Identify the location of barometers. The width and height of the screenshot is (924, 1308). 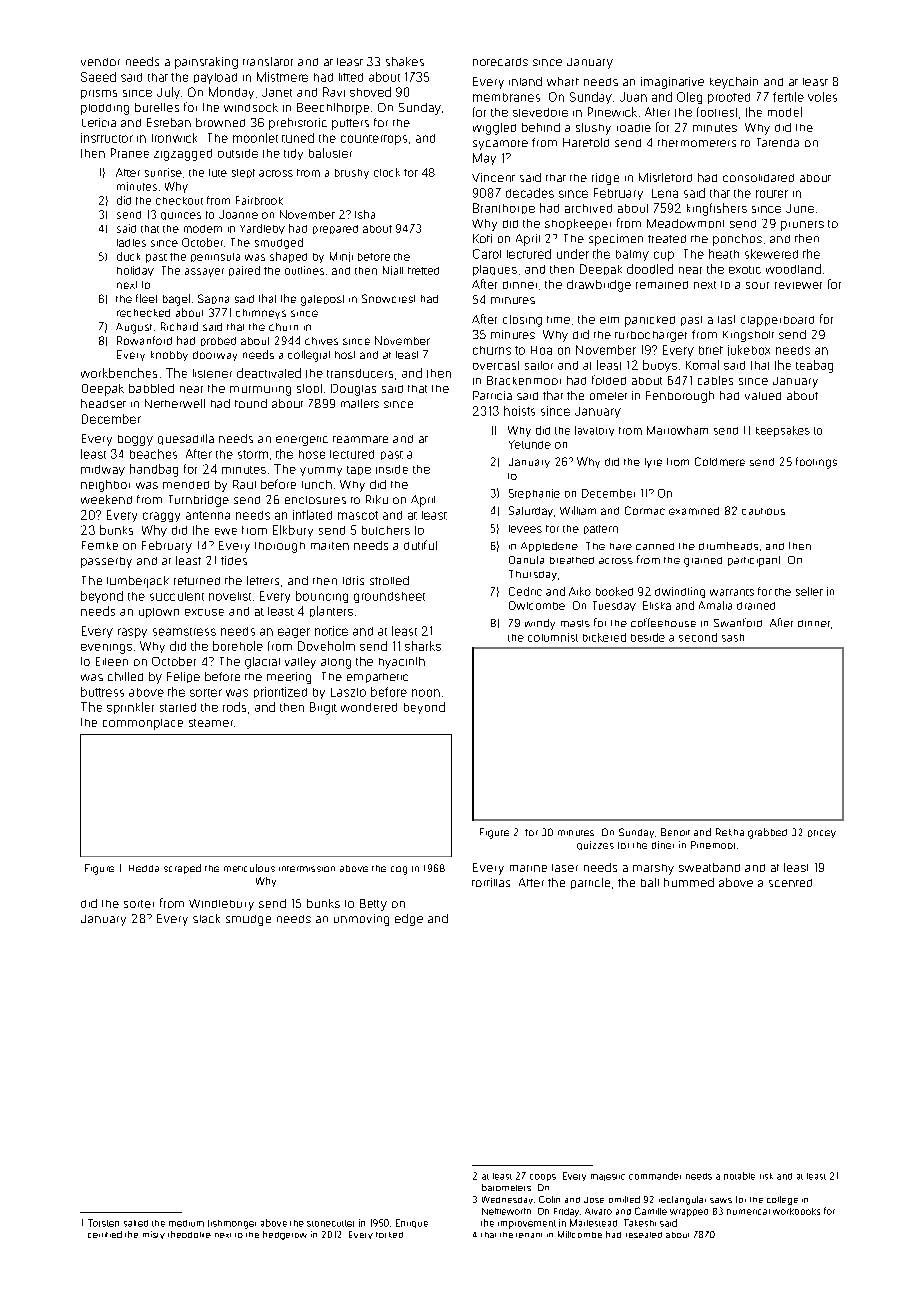
(506, 1187).
